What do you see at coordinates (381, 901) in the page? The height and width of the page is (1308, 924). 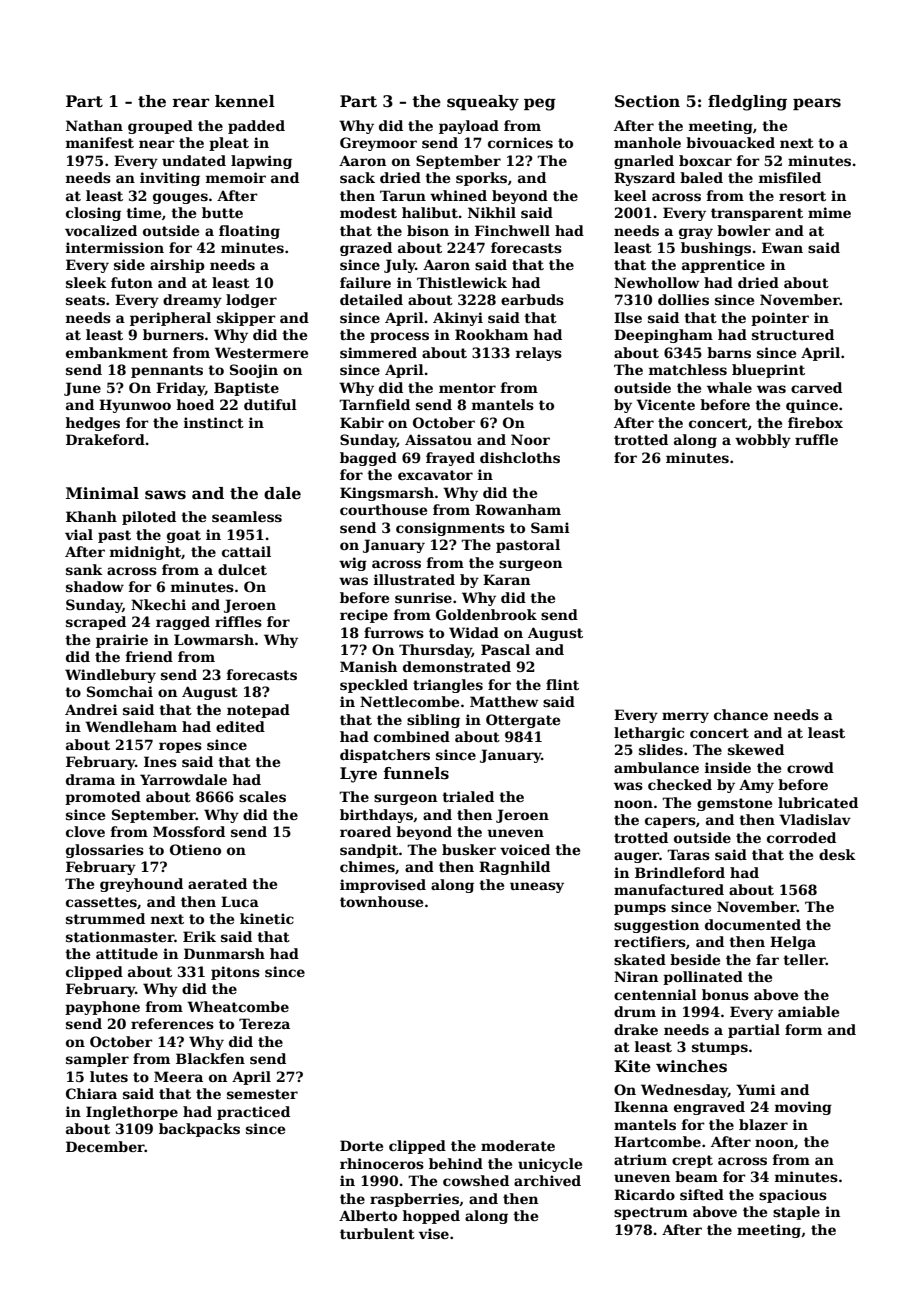 I see `townhouse` at bounding box center [381, 901].
